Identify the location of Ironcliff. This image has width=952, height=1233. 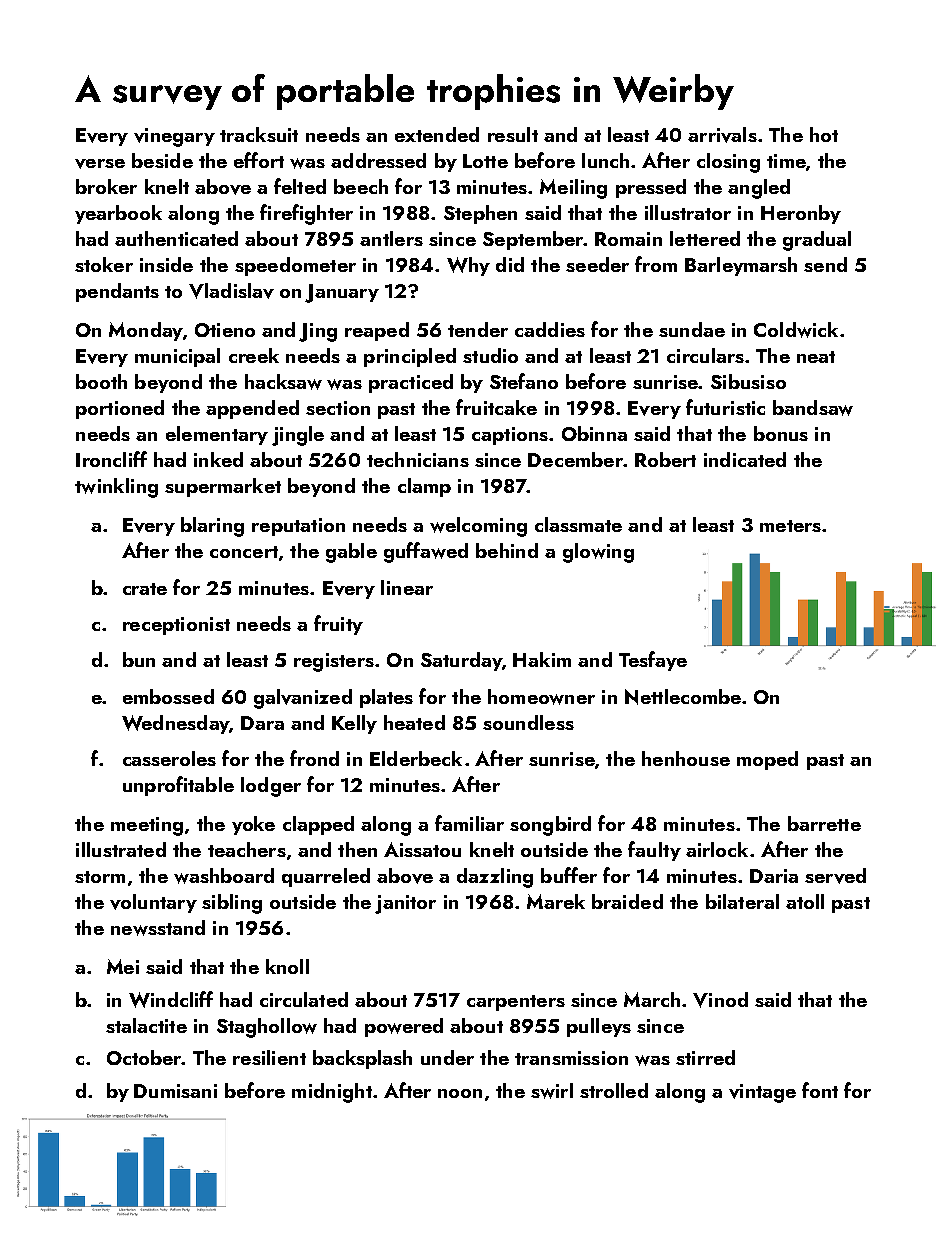
(111, 459).
